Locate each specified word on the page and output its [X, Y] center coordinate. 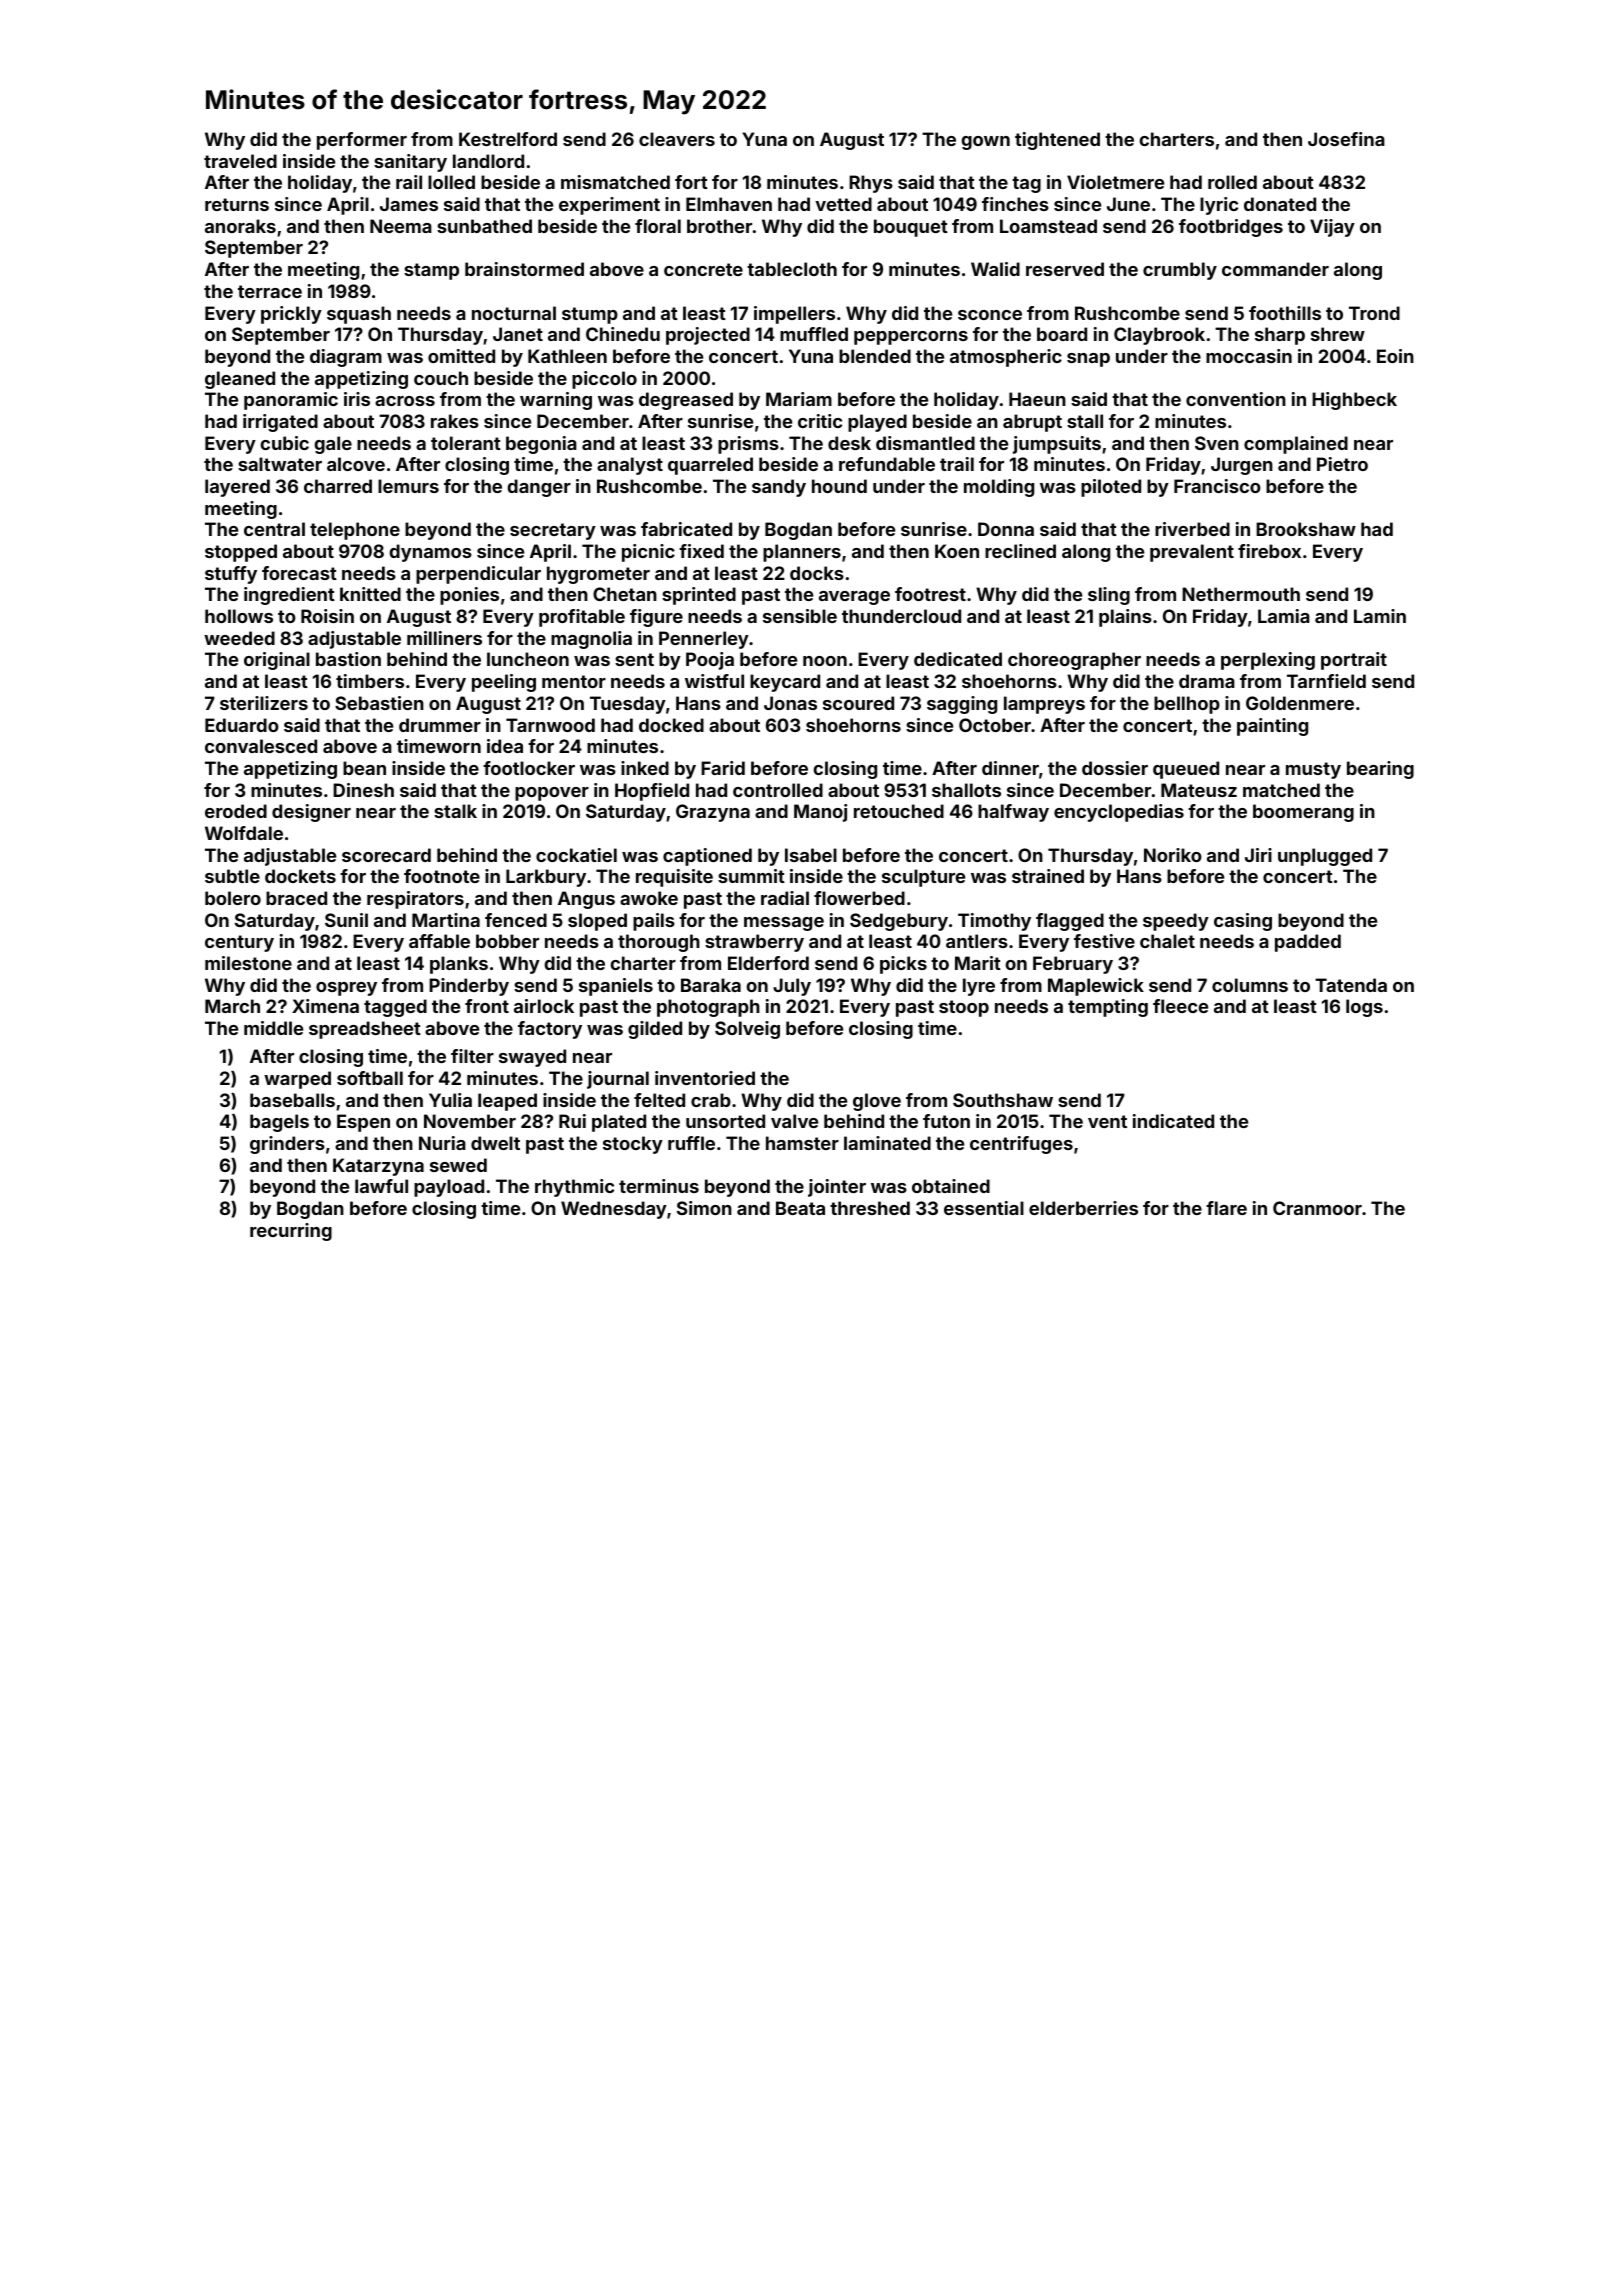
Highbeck [1354, 401]
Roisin [327, 616]
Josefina [1346, 139]
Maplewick [1096, 987]
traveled [240, 161]
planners [802, 553]
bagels [279, 1123]
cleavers [677, 139]
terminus [659, 1186]
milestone [248, 963]
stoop [964, 1008]
